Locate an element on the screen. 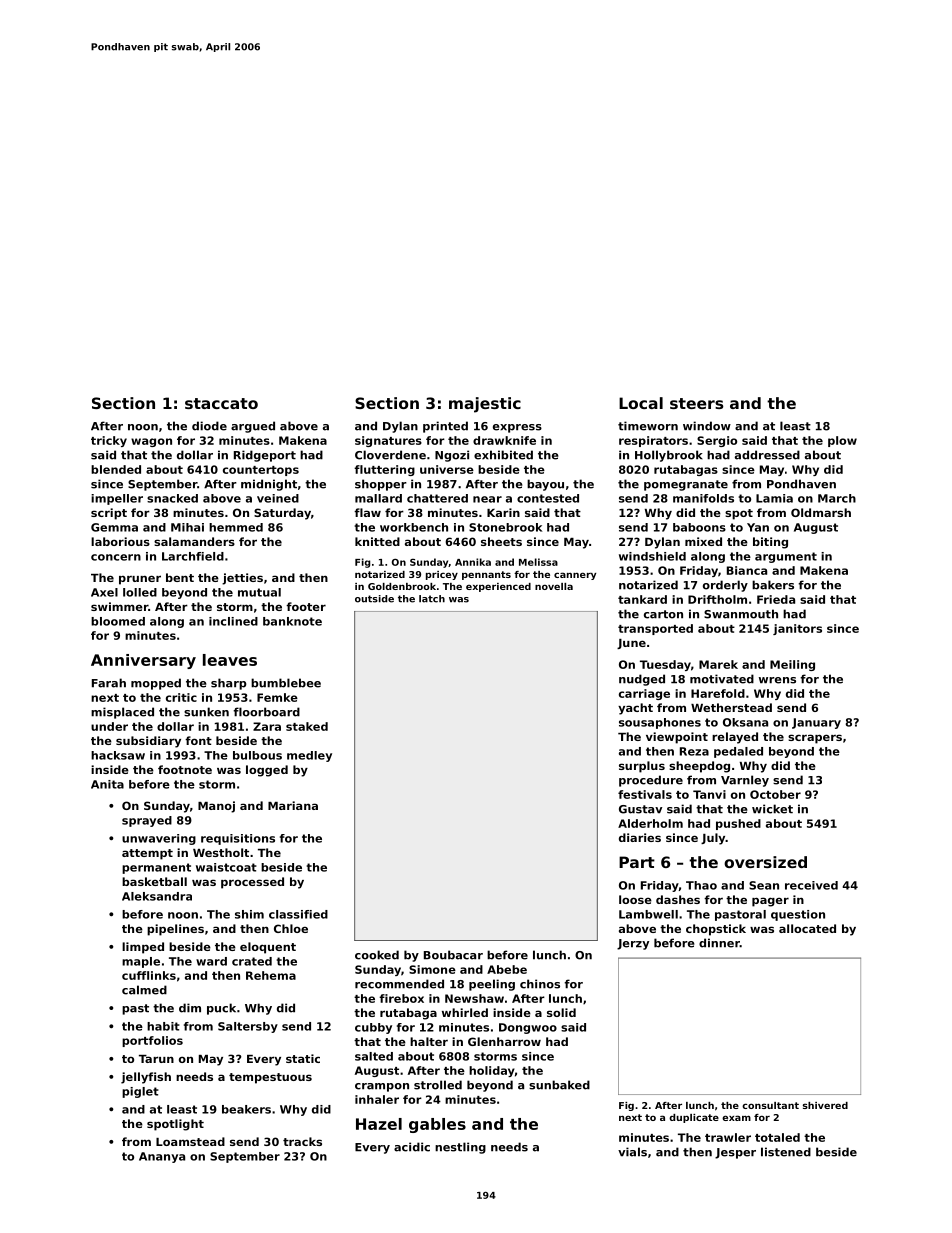  Anita is located at coordinates (107, 784).
